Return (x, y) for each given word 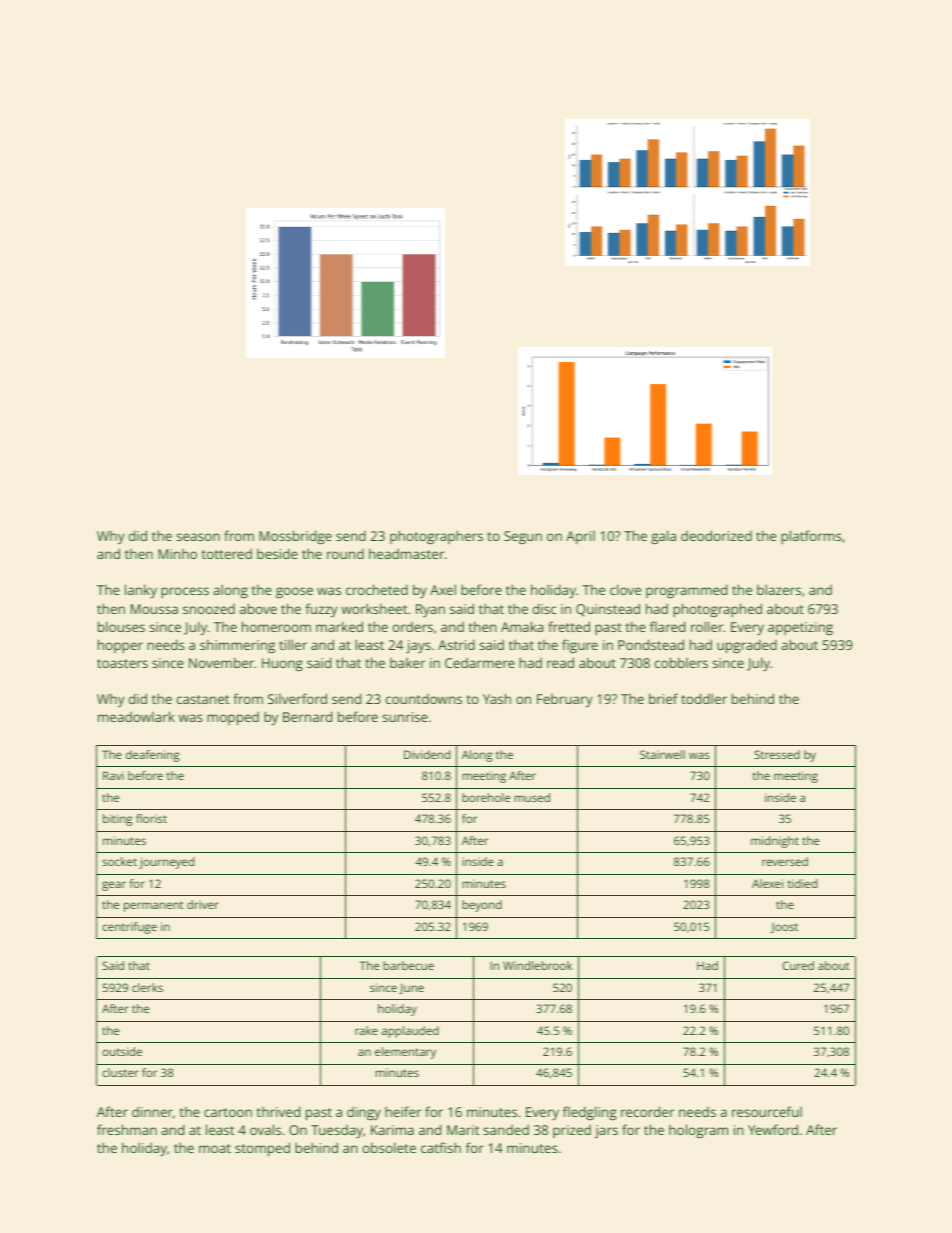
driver (203, 904)
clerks (147, 987)
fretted (569, 626)
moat (215, 1148)
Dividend (427, 754)
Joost (784, 928)
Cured (798, 965)
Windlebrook (537, 965)
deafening (152, 756)
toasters (122, 663)
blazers (779, 589)
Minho (177, 554)
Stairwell (662, 754)
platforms (811, 537)
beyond (482, 906)
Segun (523, 537)
